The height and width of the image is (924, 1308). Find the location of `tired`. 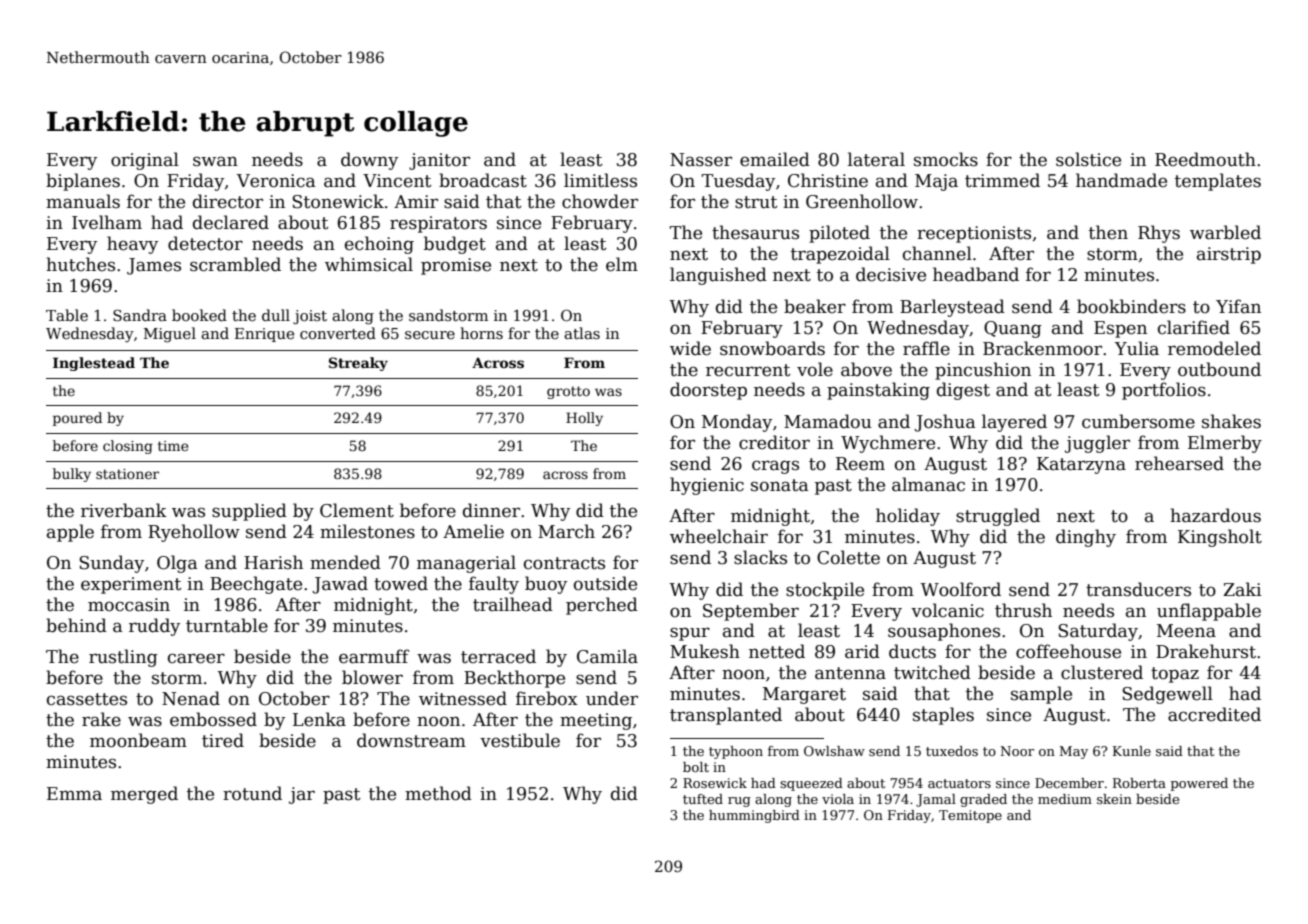

tired is located at coordinates (223, 740).
